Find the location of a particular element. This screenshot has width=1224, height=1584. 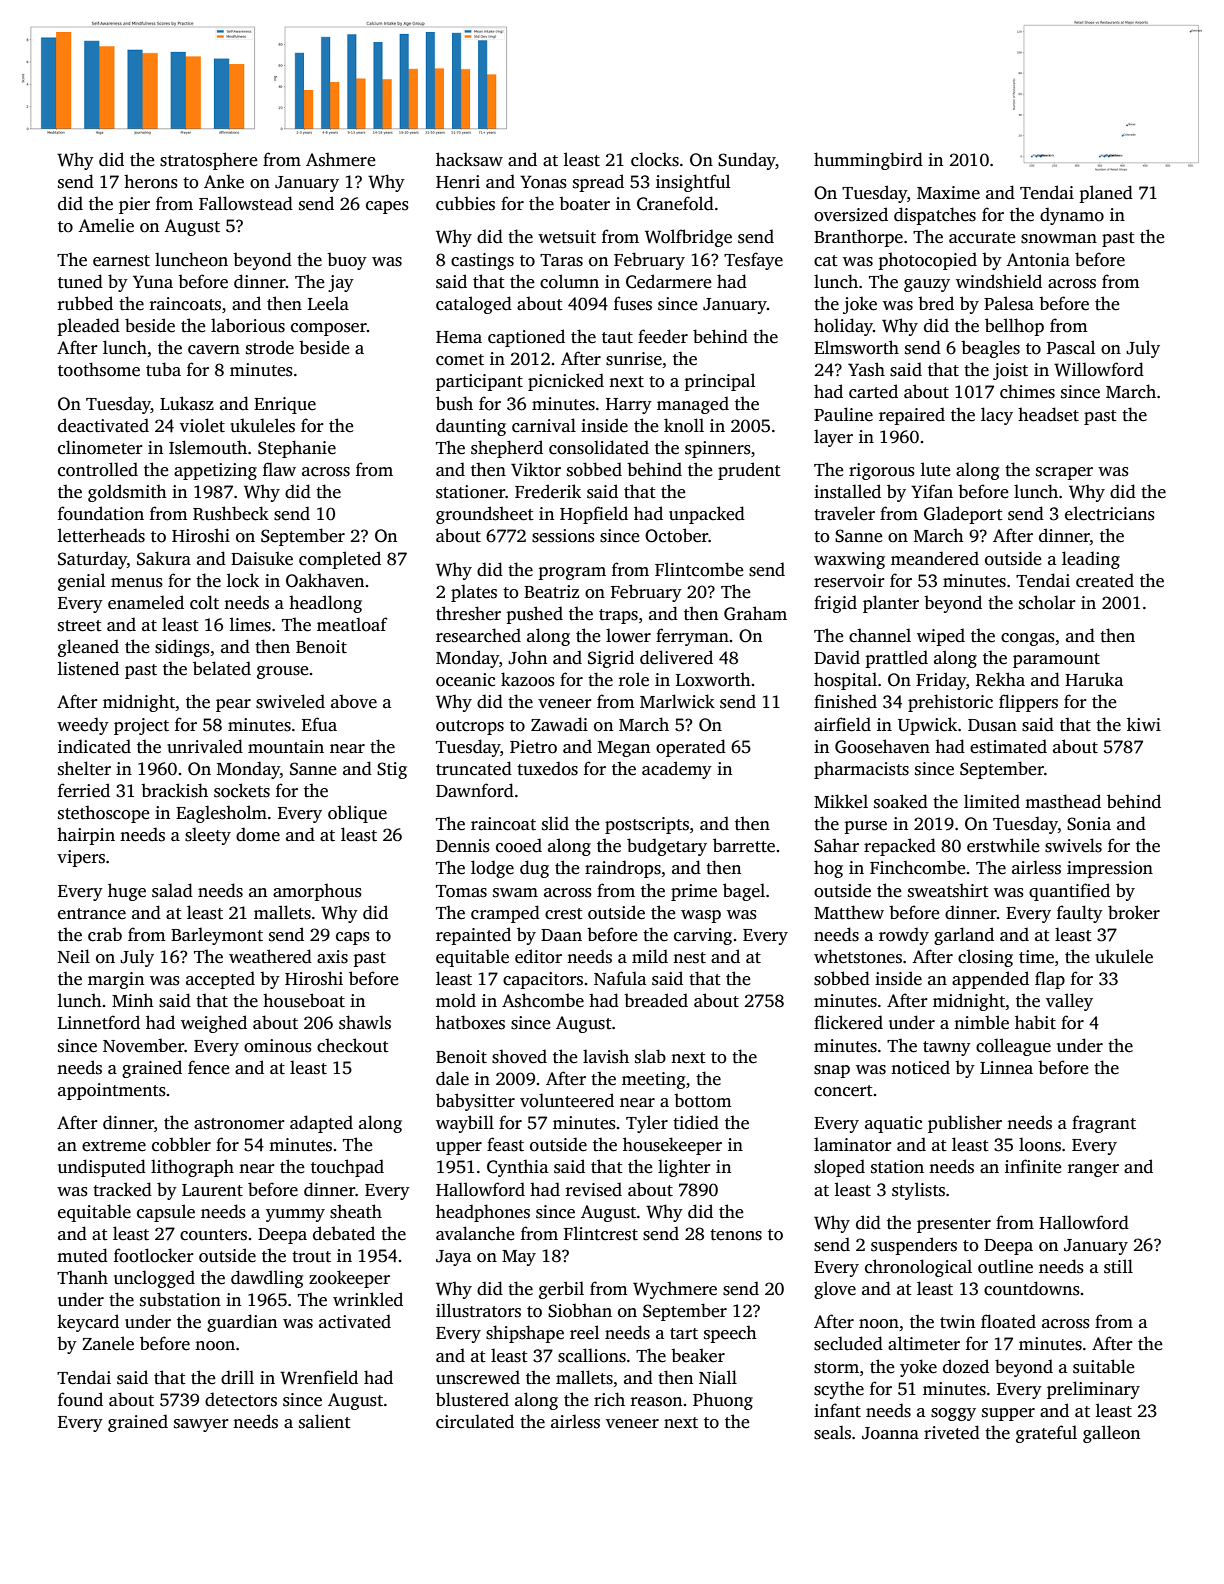

stratosphere is located at coordinates (209, 161).
